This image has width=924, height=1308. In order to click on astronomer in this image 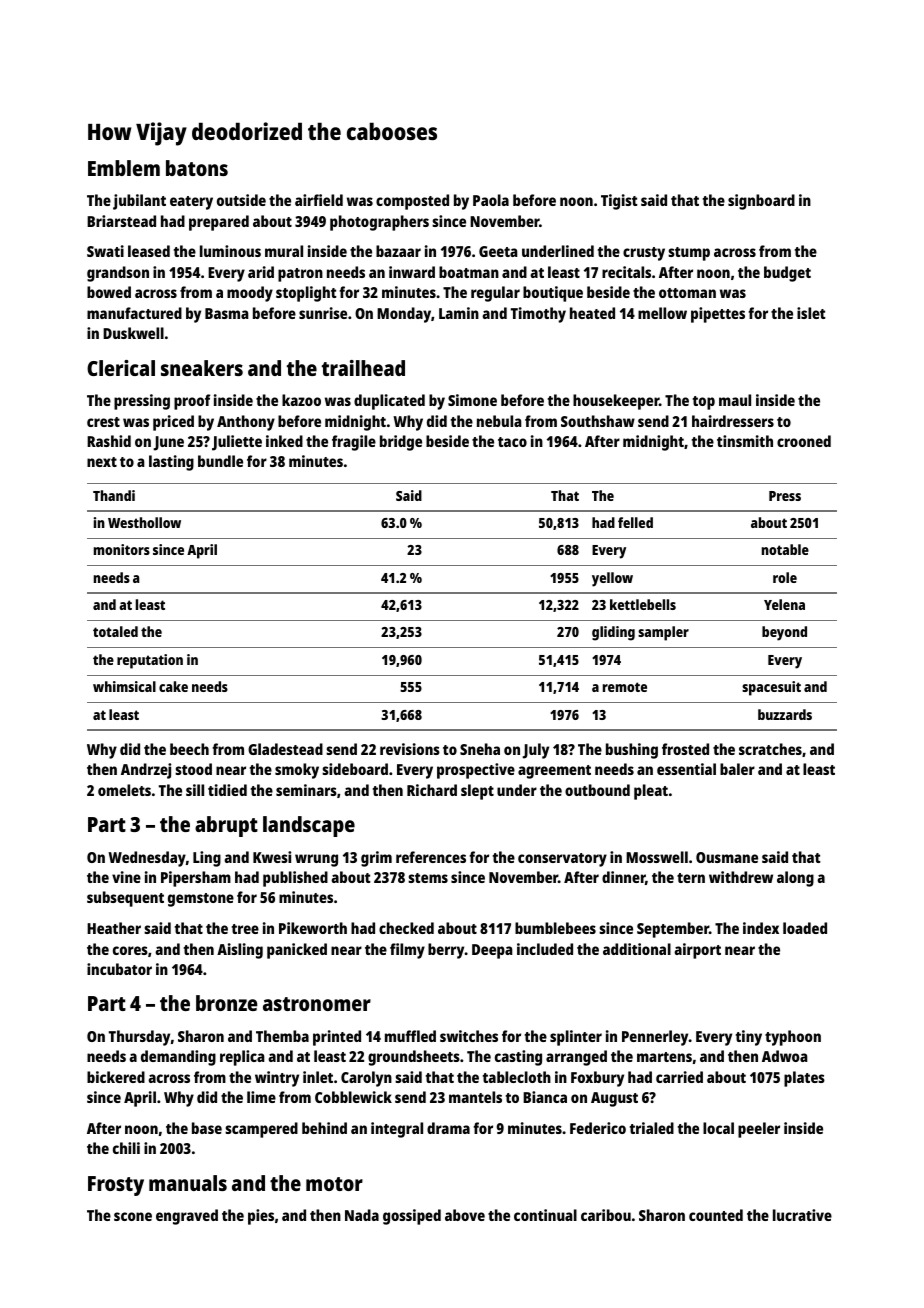, I will do `click(317, 1004)`.
